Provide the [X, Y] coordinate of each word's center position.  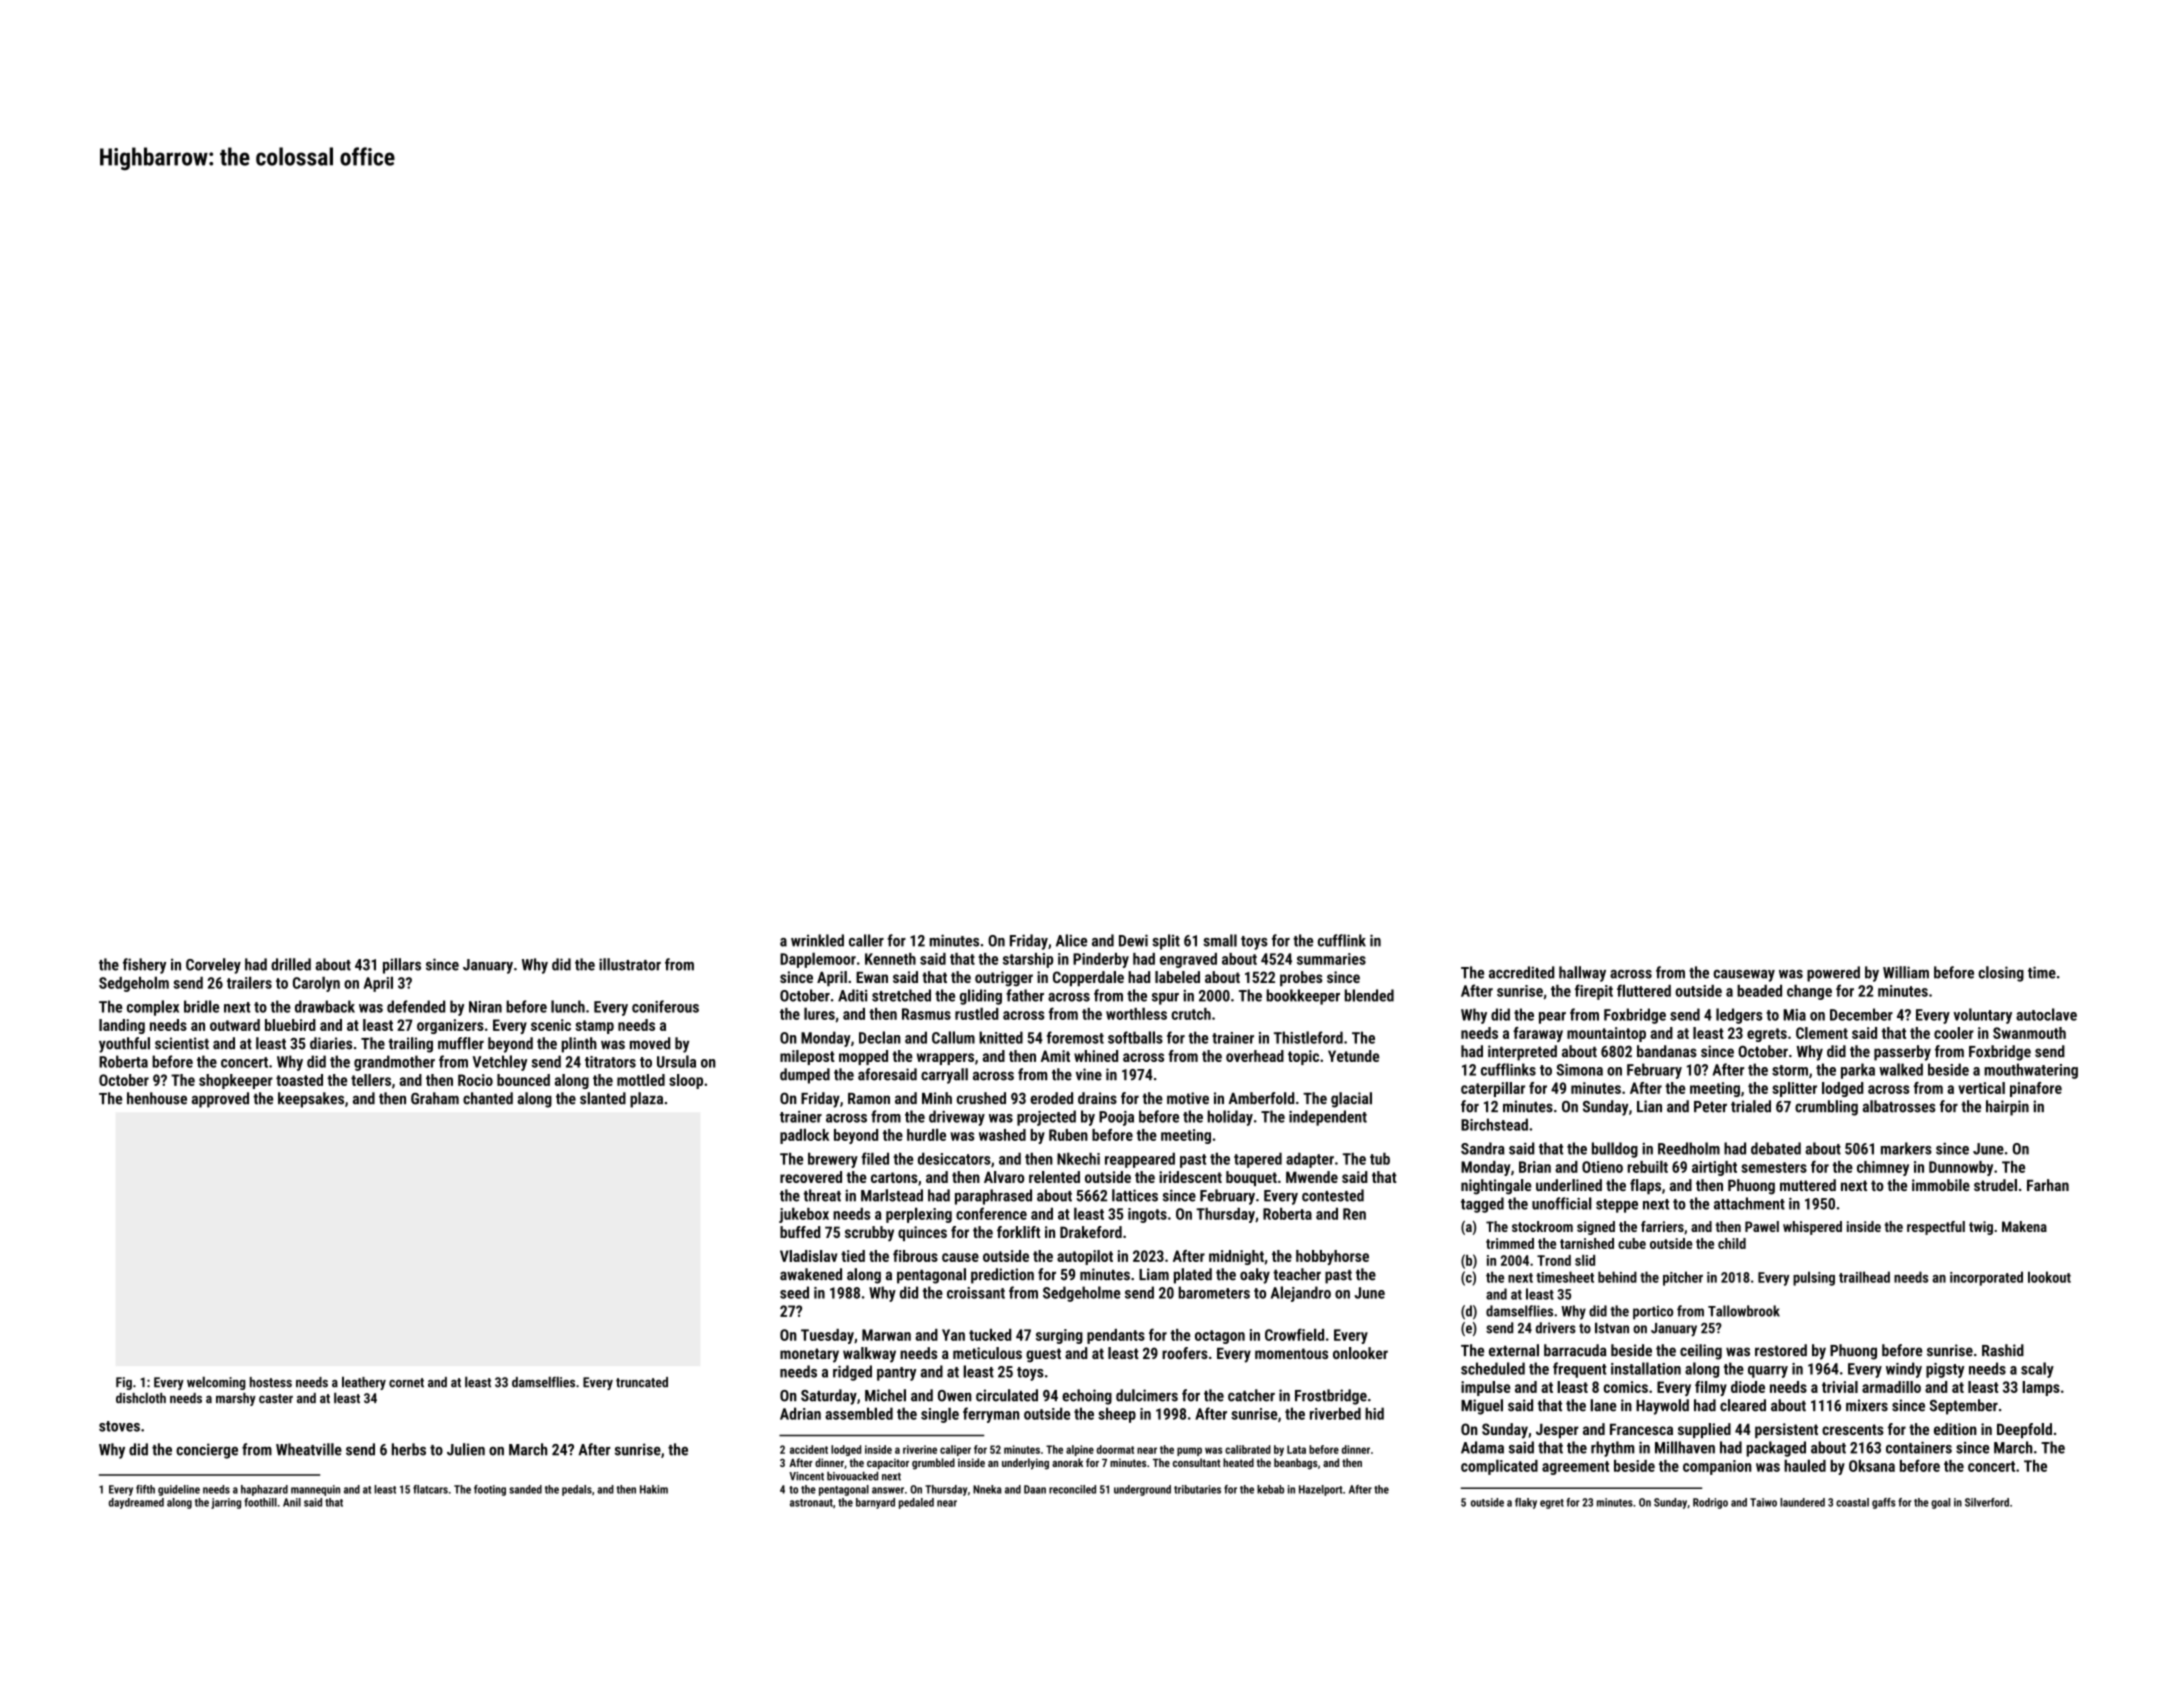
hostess [271, 1382]
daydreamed [136, 1503]
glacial [1351, 1100]
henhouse [157, 1098]
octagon [1220, 1337]
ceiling [1701, 1352]
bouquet [1251, 1178]
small [1220, 940]
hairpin [2007, 1108]
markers [1906, 1148]
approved [220, 1100]
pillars [402, 966]
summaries [1331, 959]
